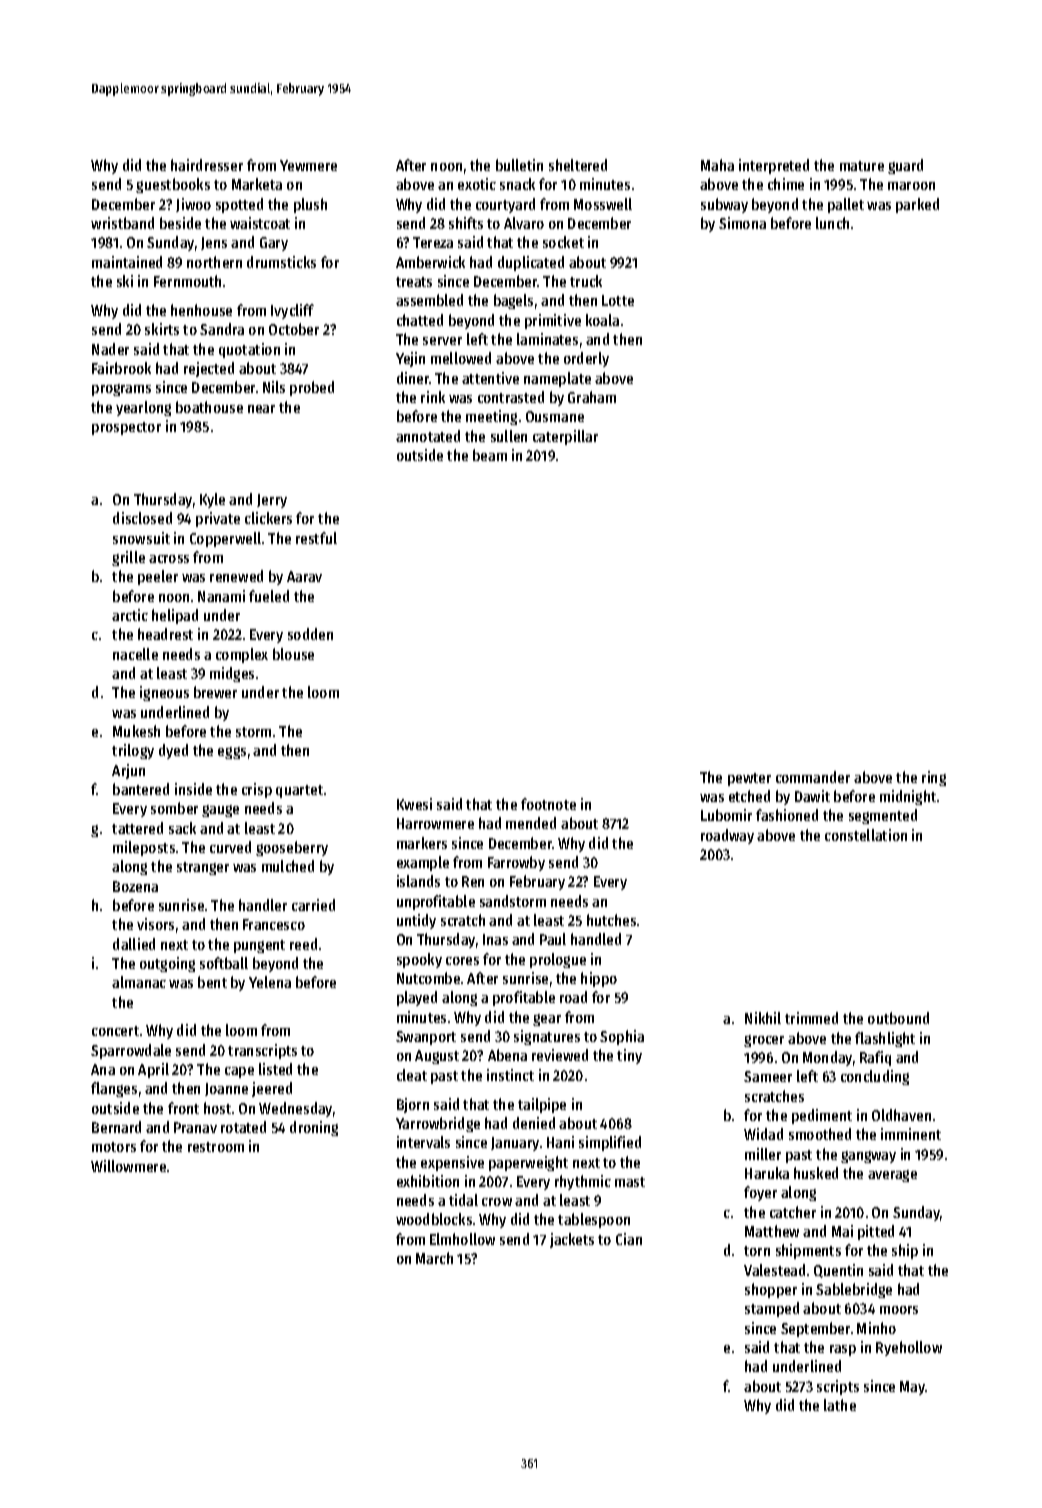 The image size is (1042, 1508). Describe the element at coordinates (207, 165) in the screenshot. I see `hairdresser` at that location.
